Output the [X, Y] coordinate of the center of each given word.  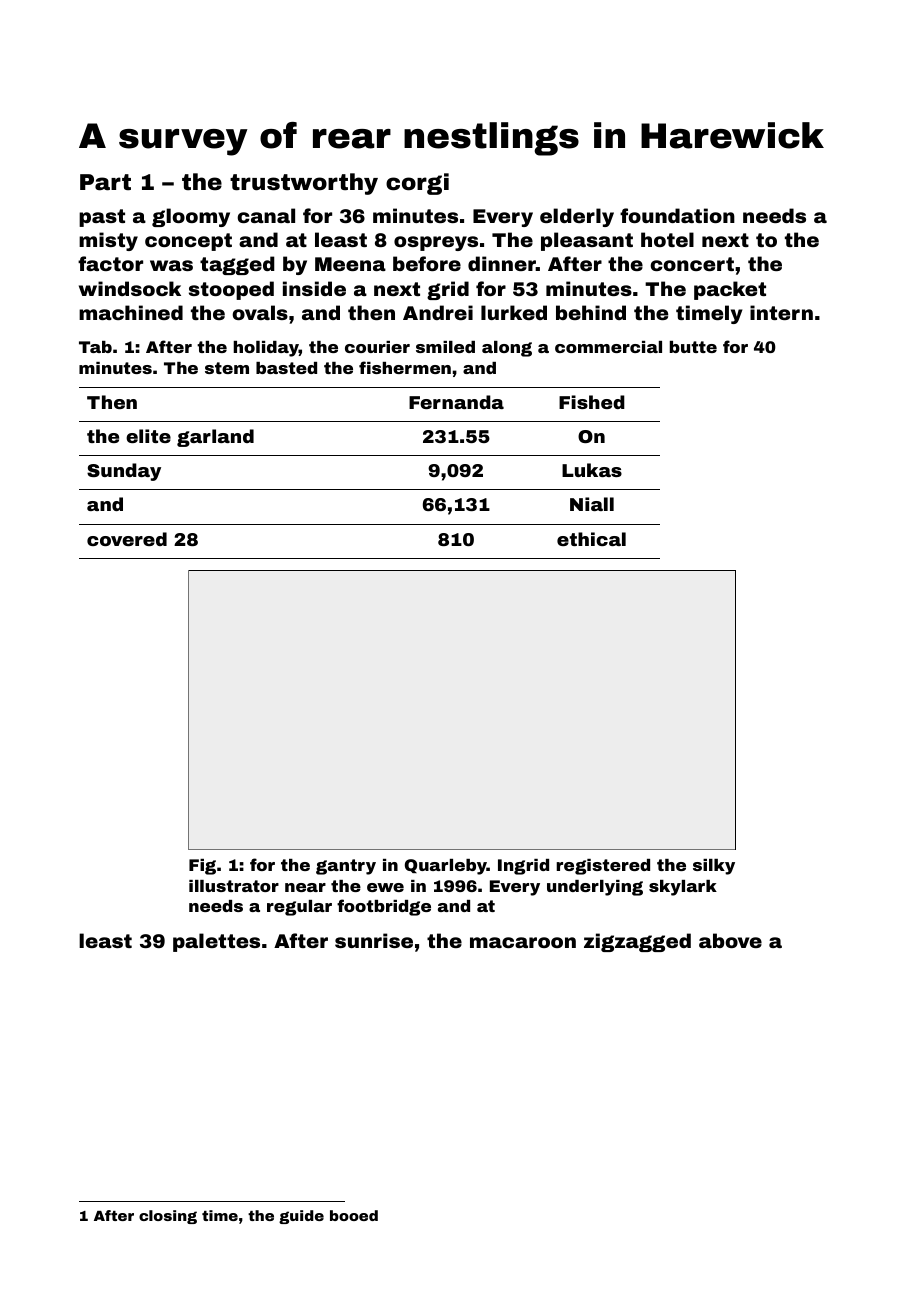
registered [603, 867]
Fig [202, 867]
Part [105, 182]
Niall [592, 504]
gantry [346, 867]
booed [354, 1215]
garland [215, 438]
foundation [677, 215]
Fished [592, 402]
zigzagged [637, 942]
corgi [417, 184]
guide [301, 1217]
